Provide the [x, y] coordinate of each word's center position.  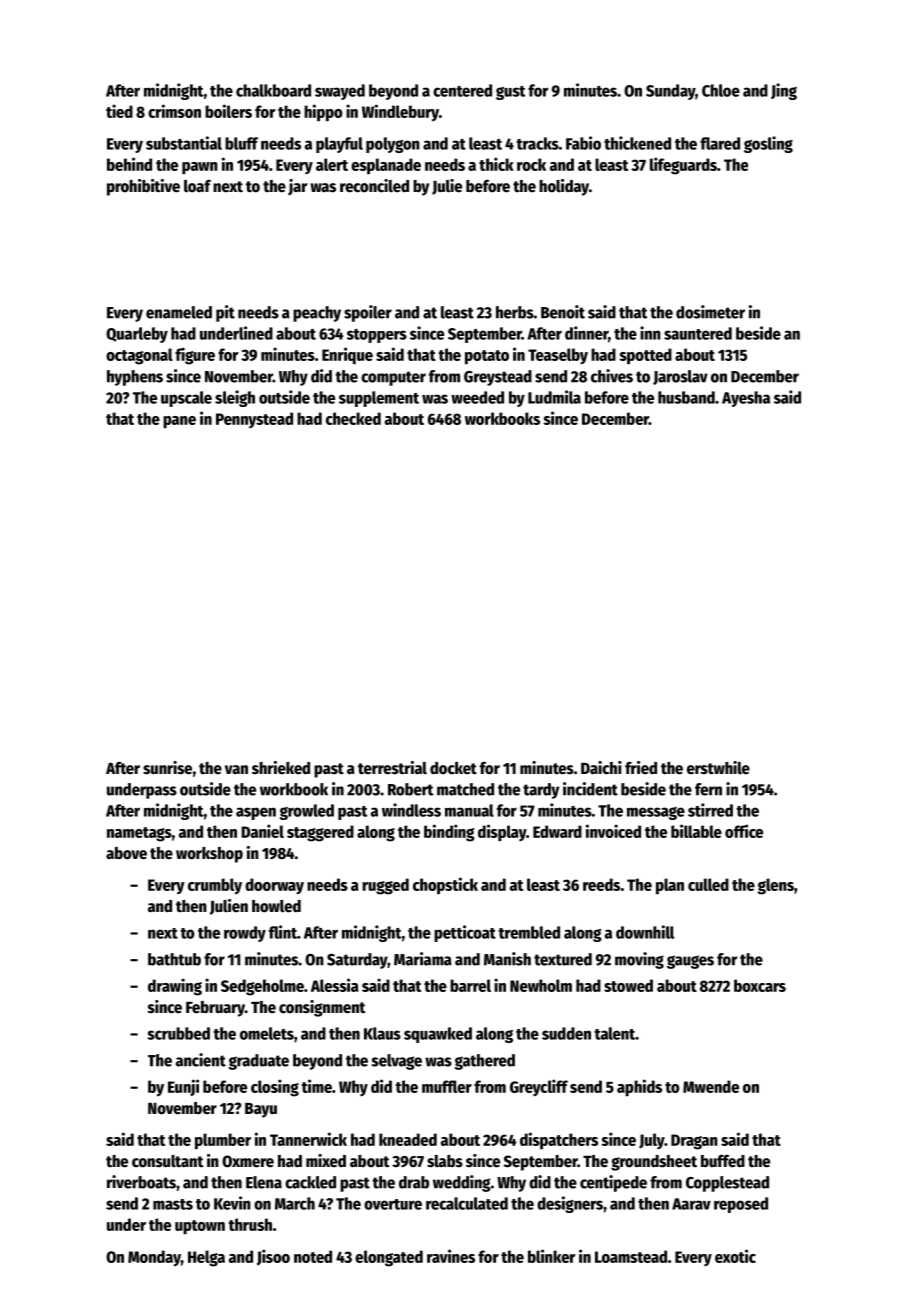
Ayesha [746, 399]
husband [686, 397]
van [236, 769]
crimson [174, 111]
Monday [154, 1258]
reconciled [374, 186]
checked [353, 418]
